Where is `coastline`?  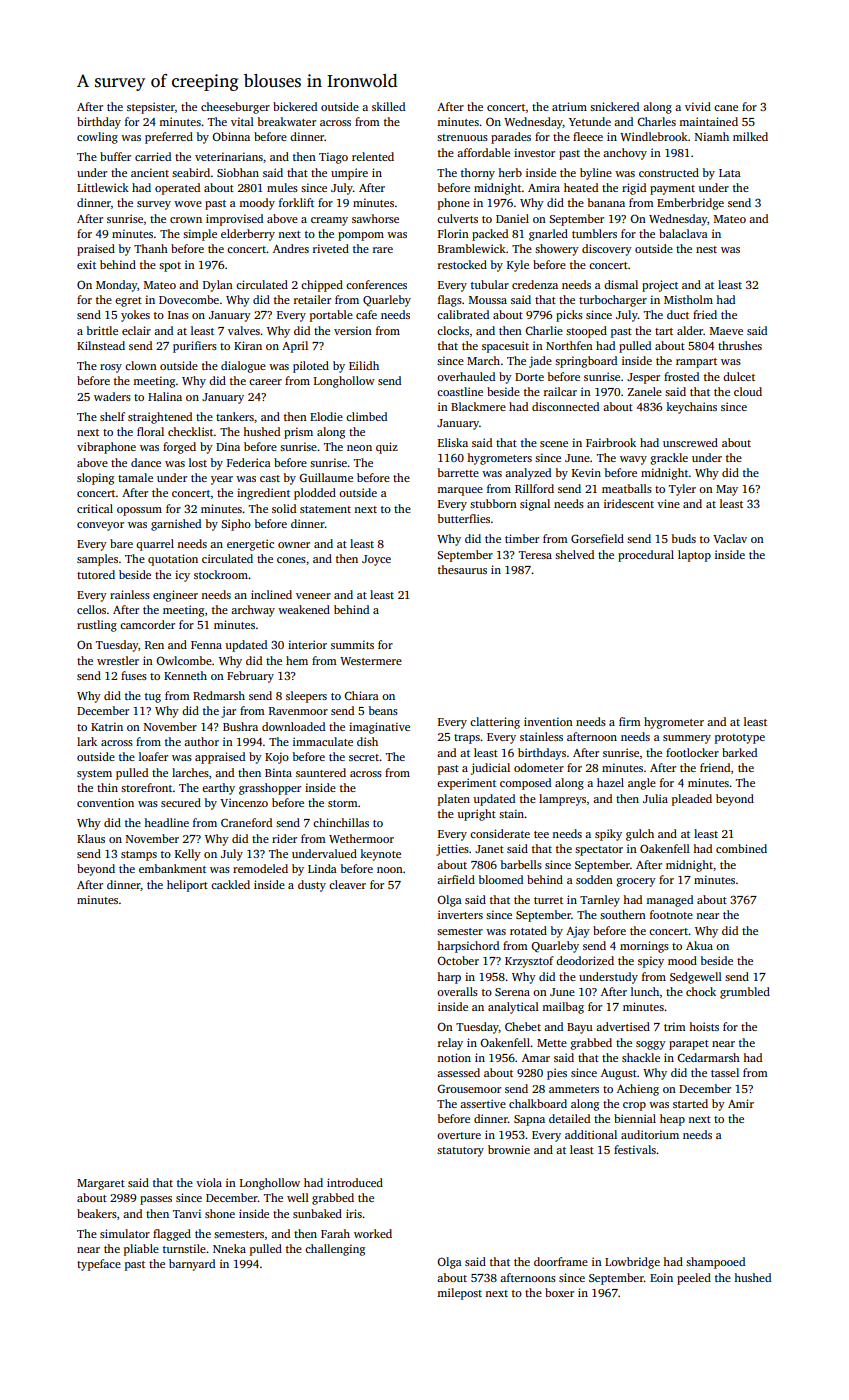
coastline is located at coordinates (460, 391).
